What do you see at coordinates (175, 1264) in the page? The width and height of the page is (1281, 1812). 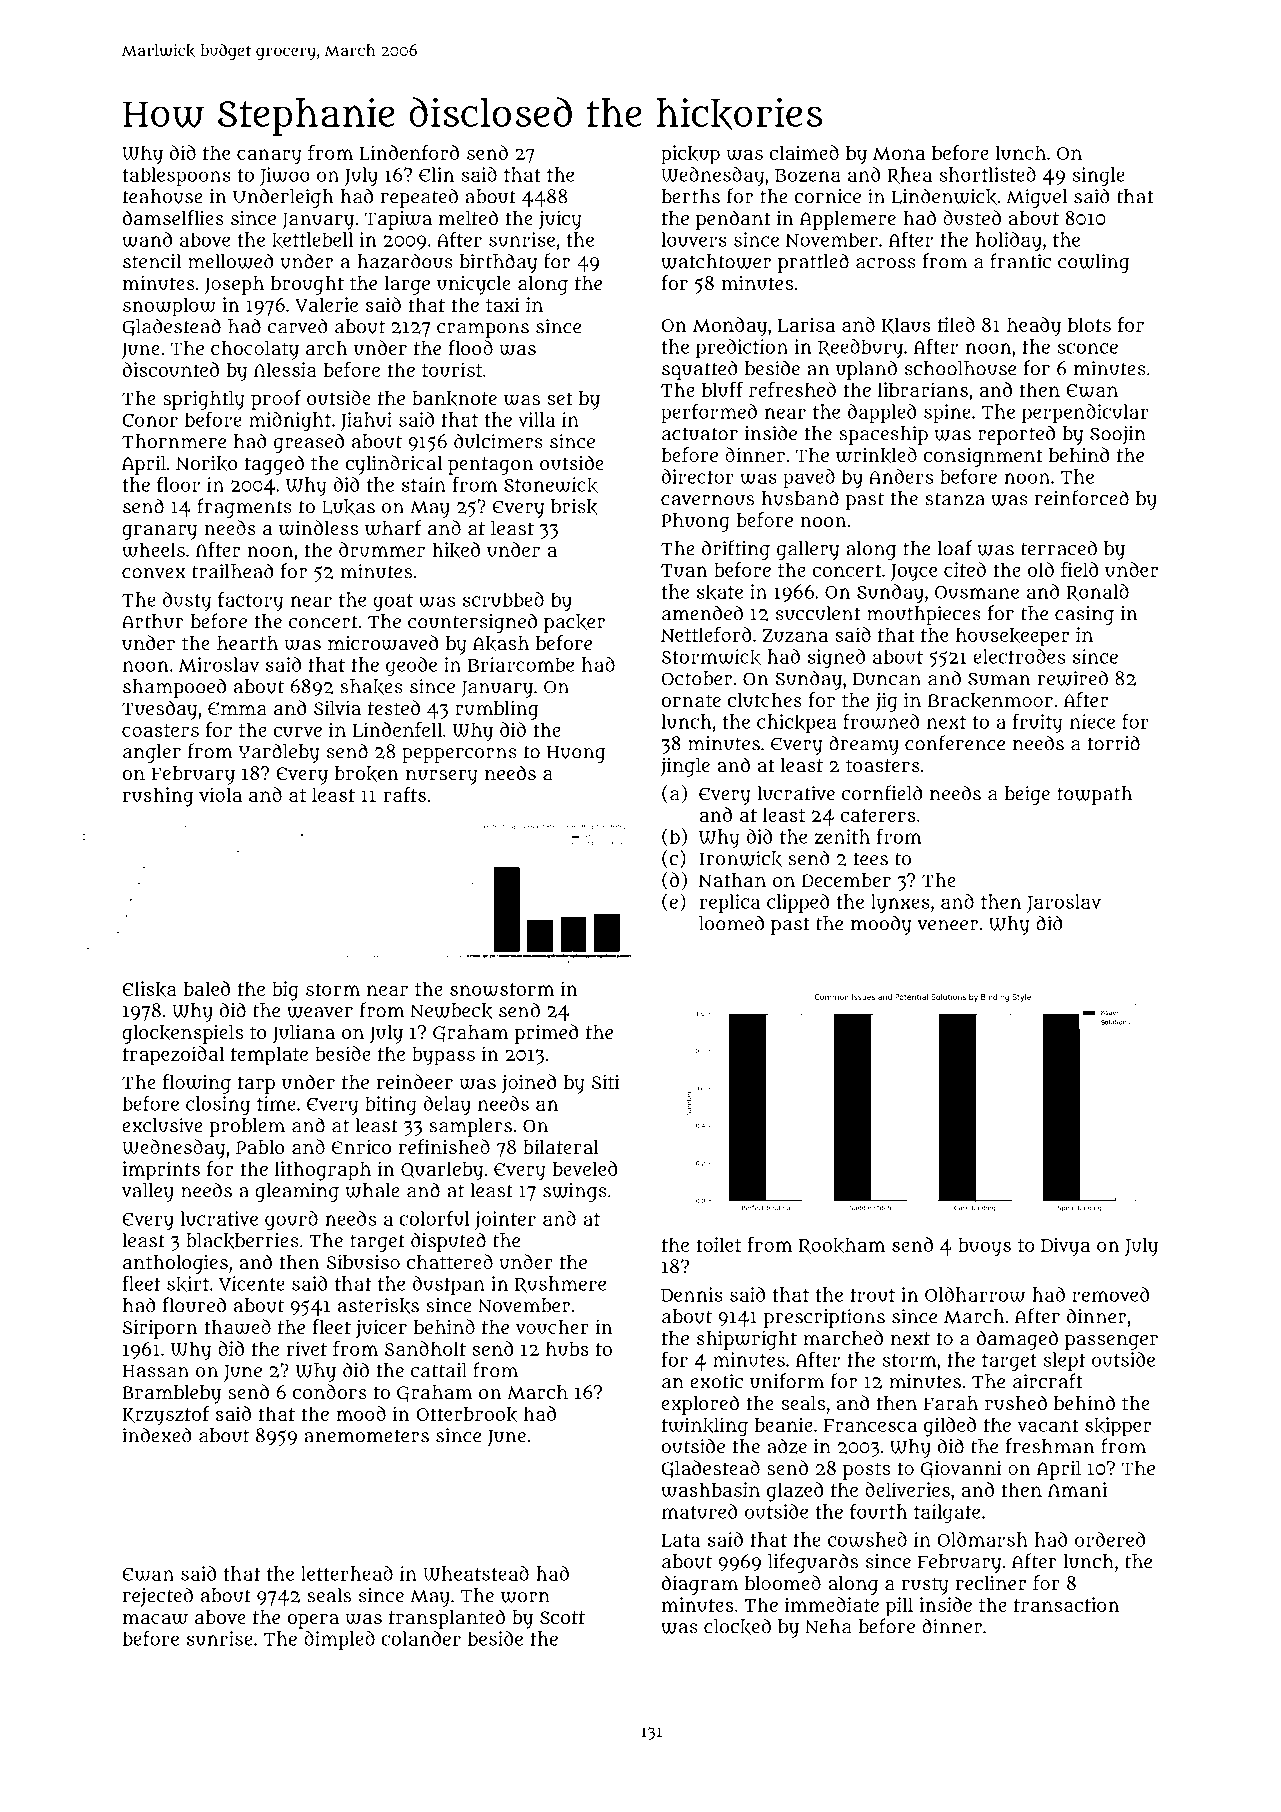 I see `anthologies` at bounding box center [175, 1264].
